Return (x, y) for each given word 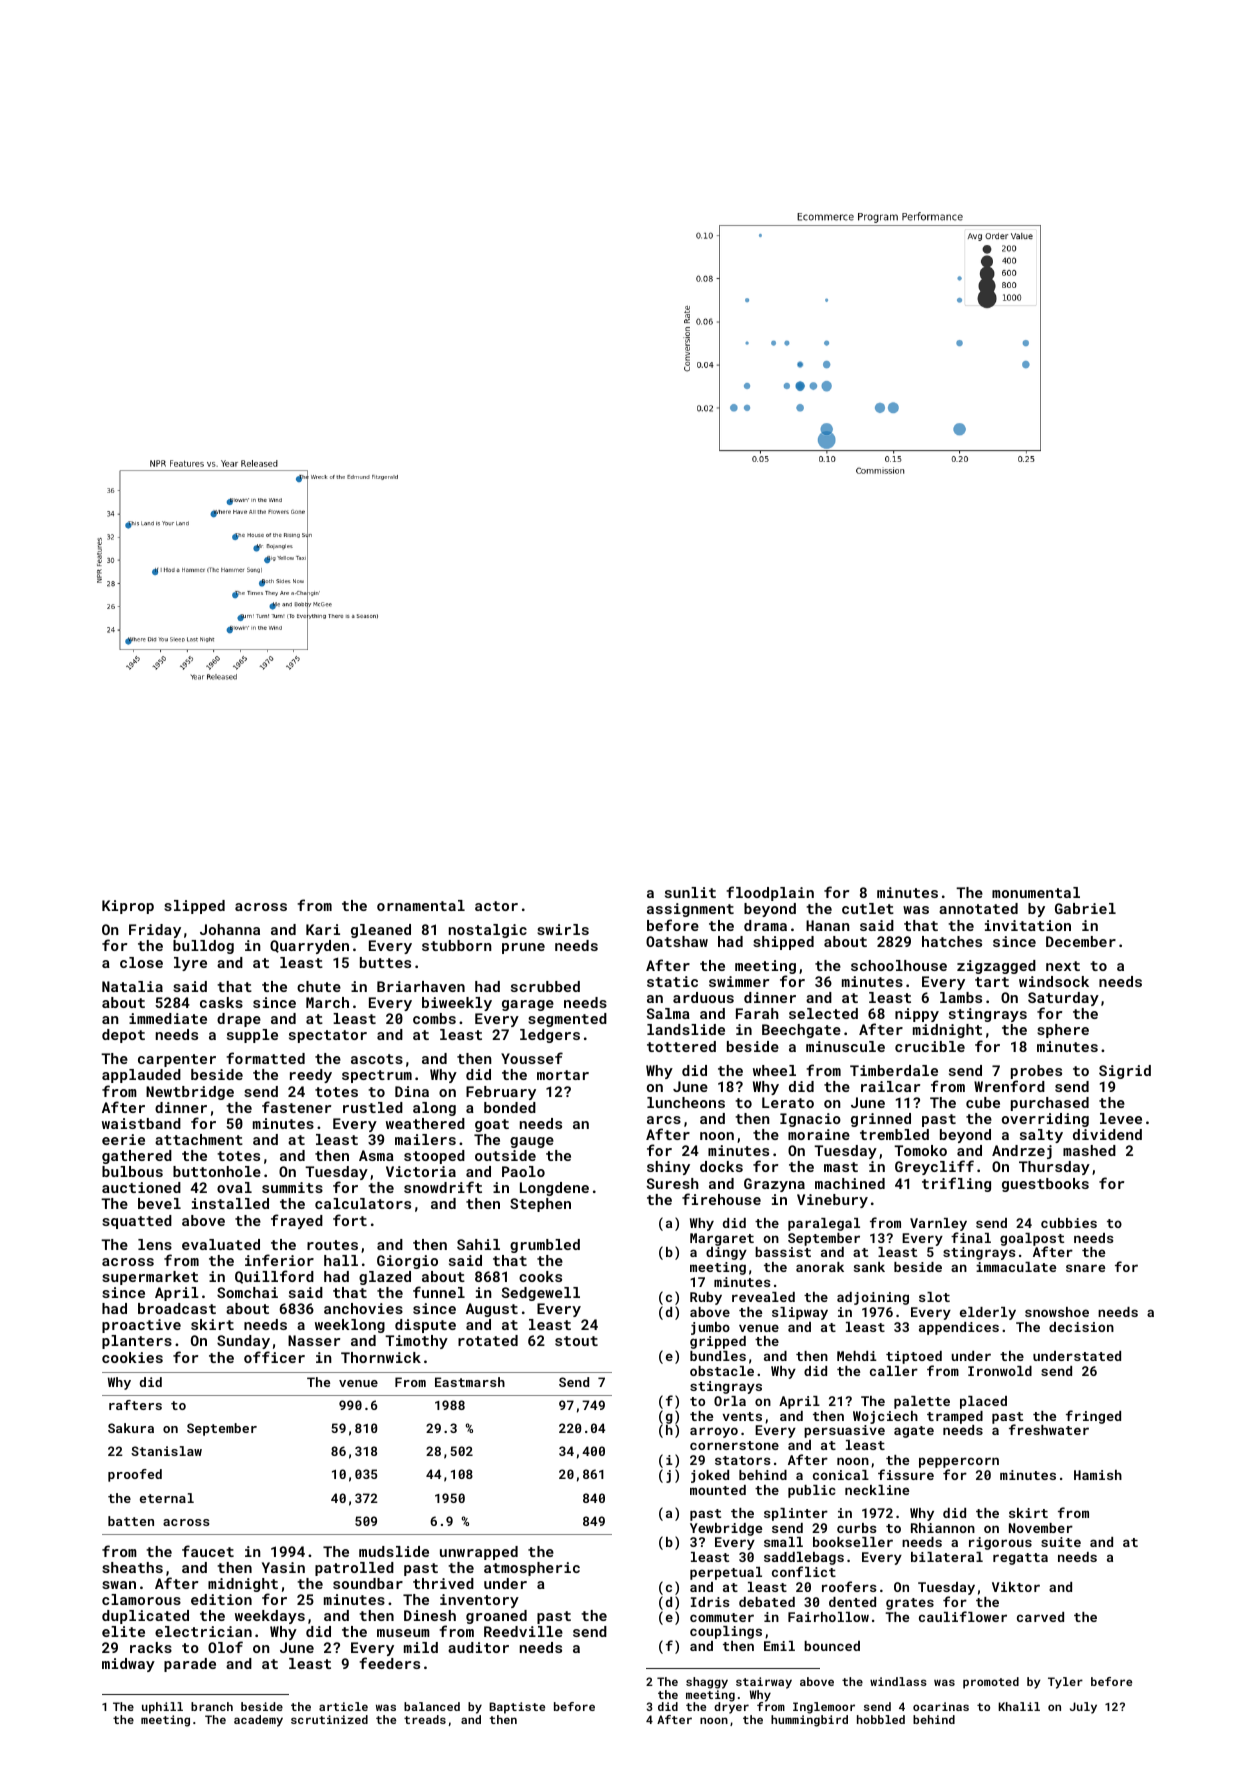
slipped (194, 907)
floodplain (770, 893)
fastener (296, 1107)
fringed (1093, 1417)
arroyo (714, 1432)
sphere (1063, 1031)
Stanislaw (166, 1451)
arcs (664, 1120)
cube (983, 1102)
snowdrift (443, 1187)
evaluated (221, 1244)
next (1063, 966)
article (343, 1706)
